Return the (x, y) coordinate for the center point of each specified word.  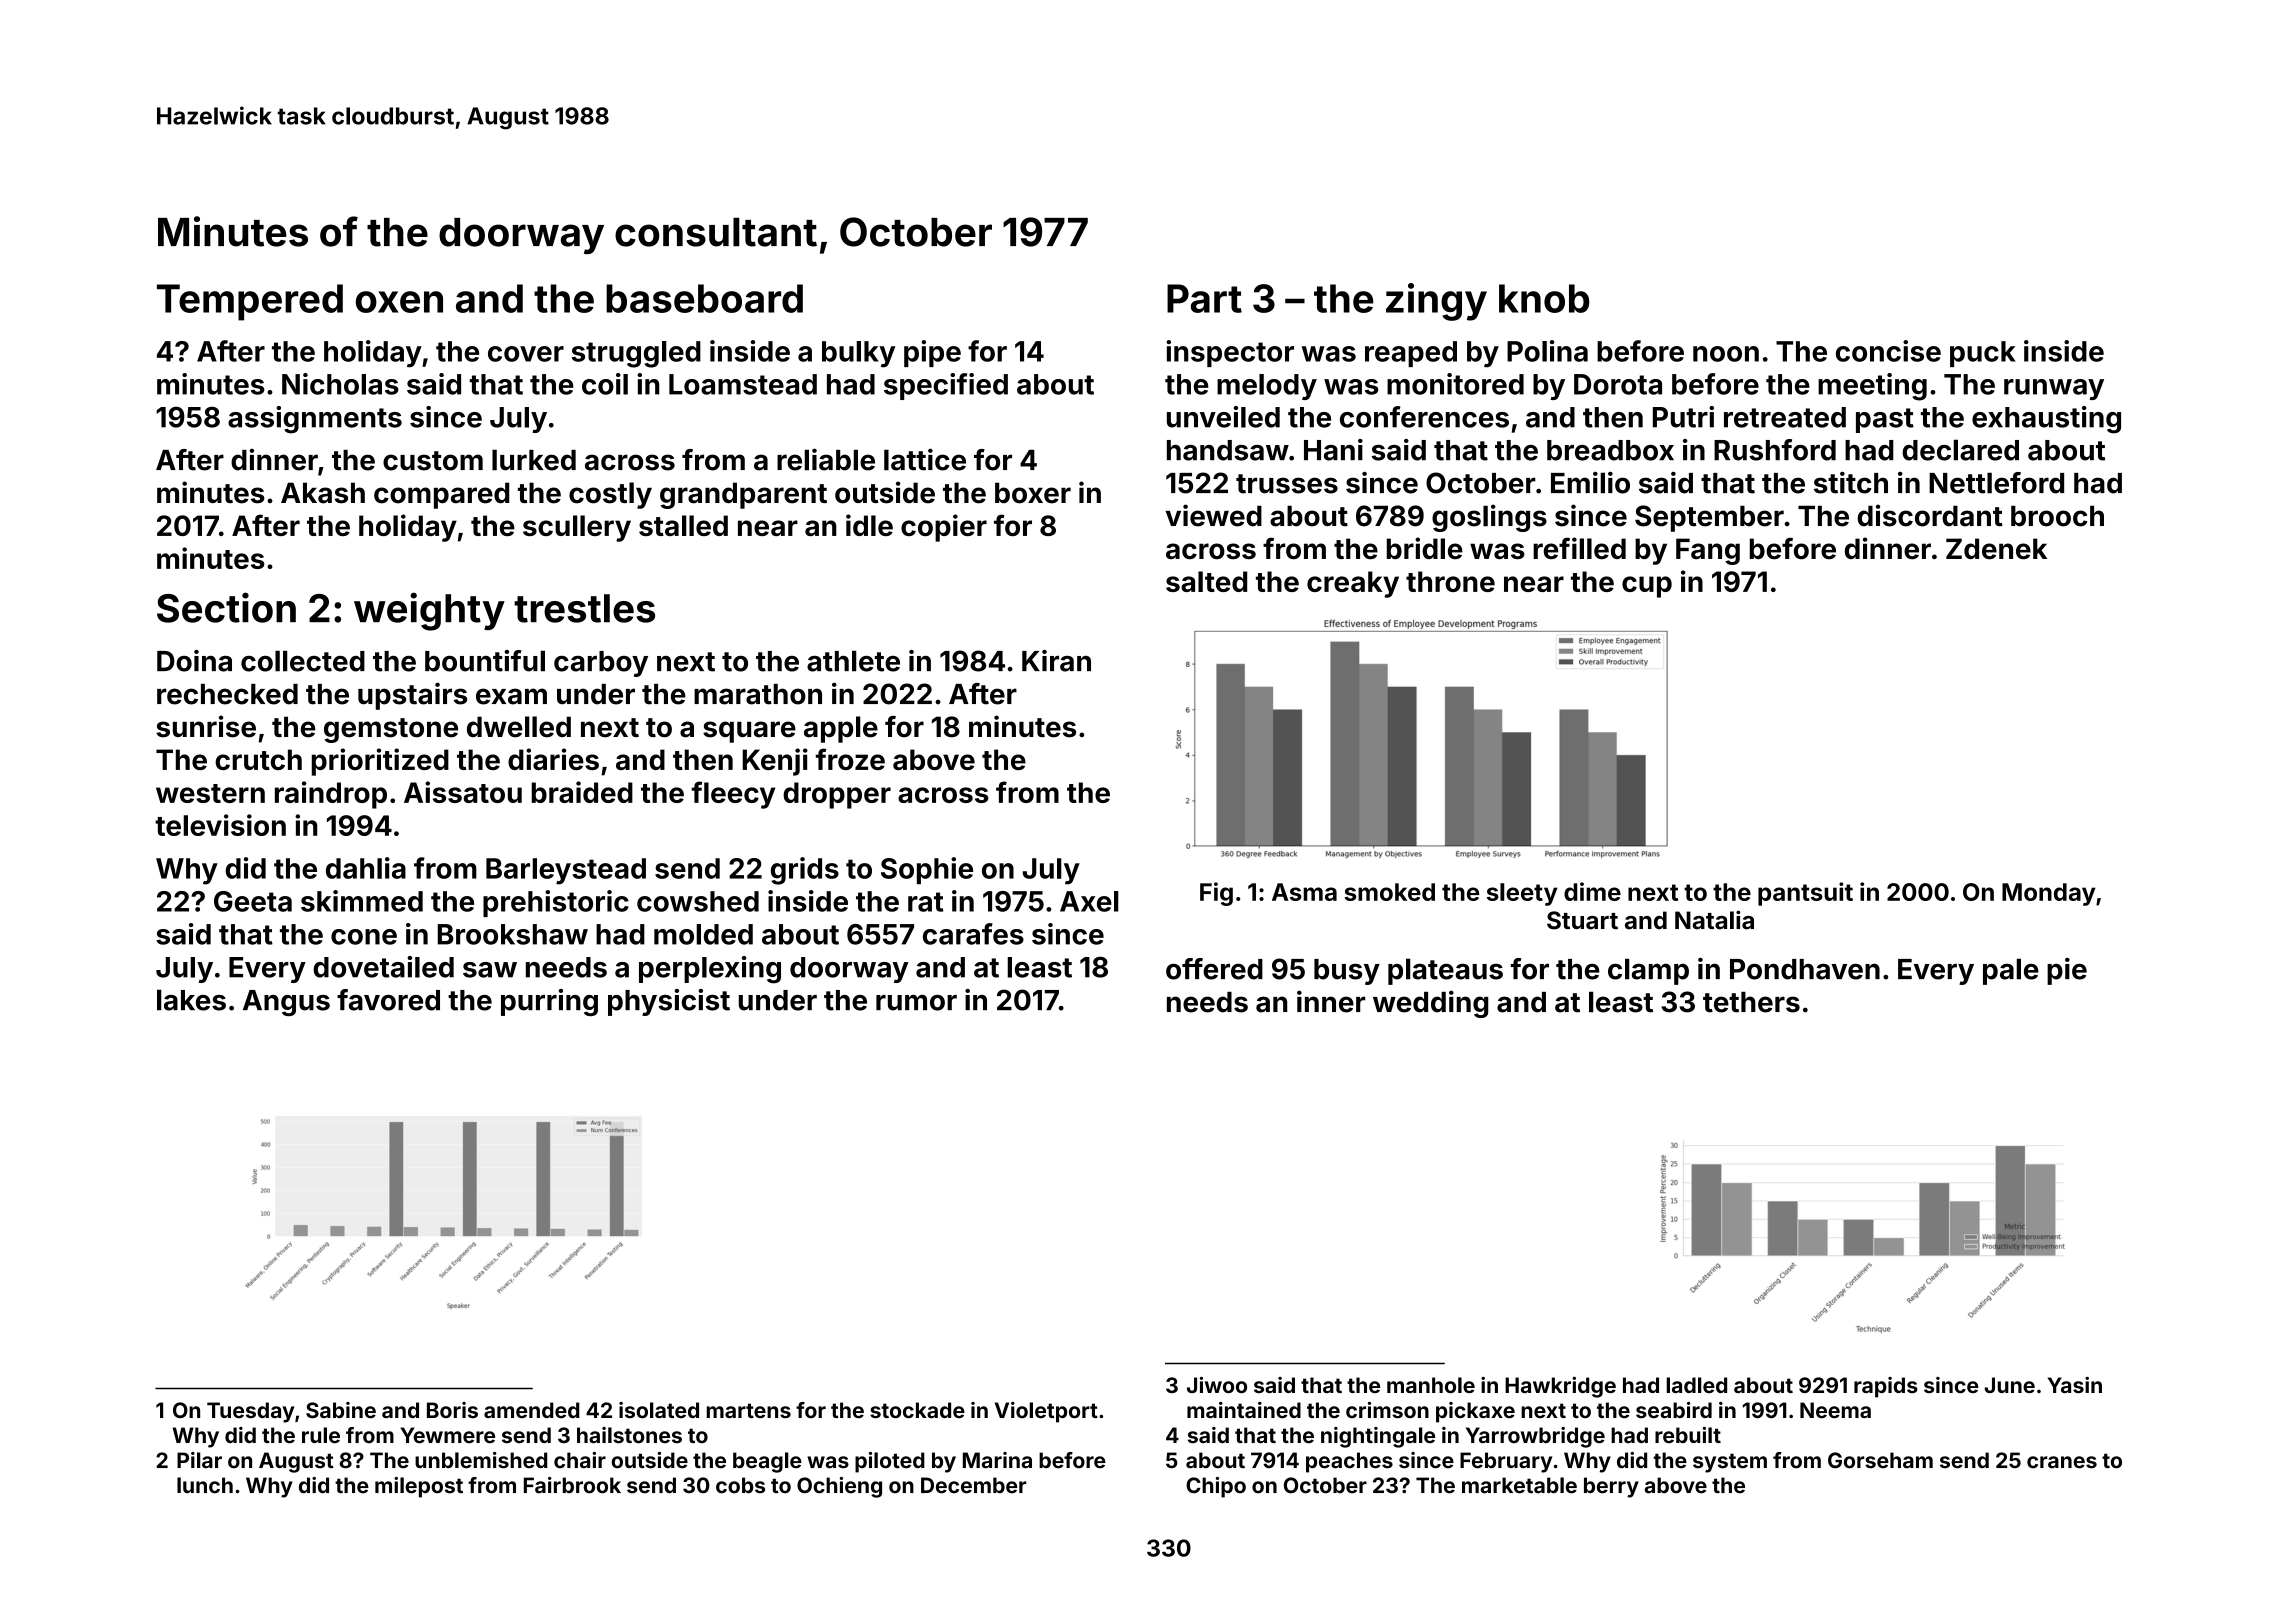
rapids (1886, 1387)
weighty (429, 611)
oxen (399, 302)
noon (1726, 354)
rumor (916, 1003)
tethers (1751, 1002)
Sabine (341, 1410)
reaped (1411, 354)
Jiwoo (1217, 1385)
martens (749, 1410)
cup (1647, 587)
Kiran (1056, 661)
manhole (1431, 1385)
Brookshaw (512, 934)
